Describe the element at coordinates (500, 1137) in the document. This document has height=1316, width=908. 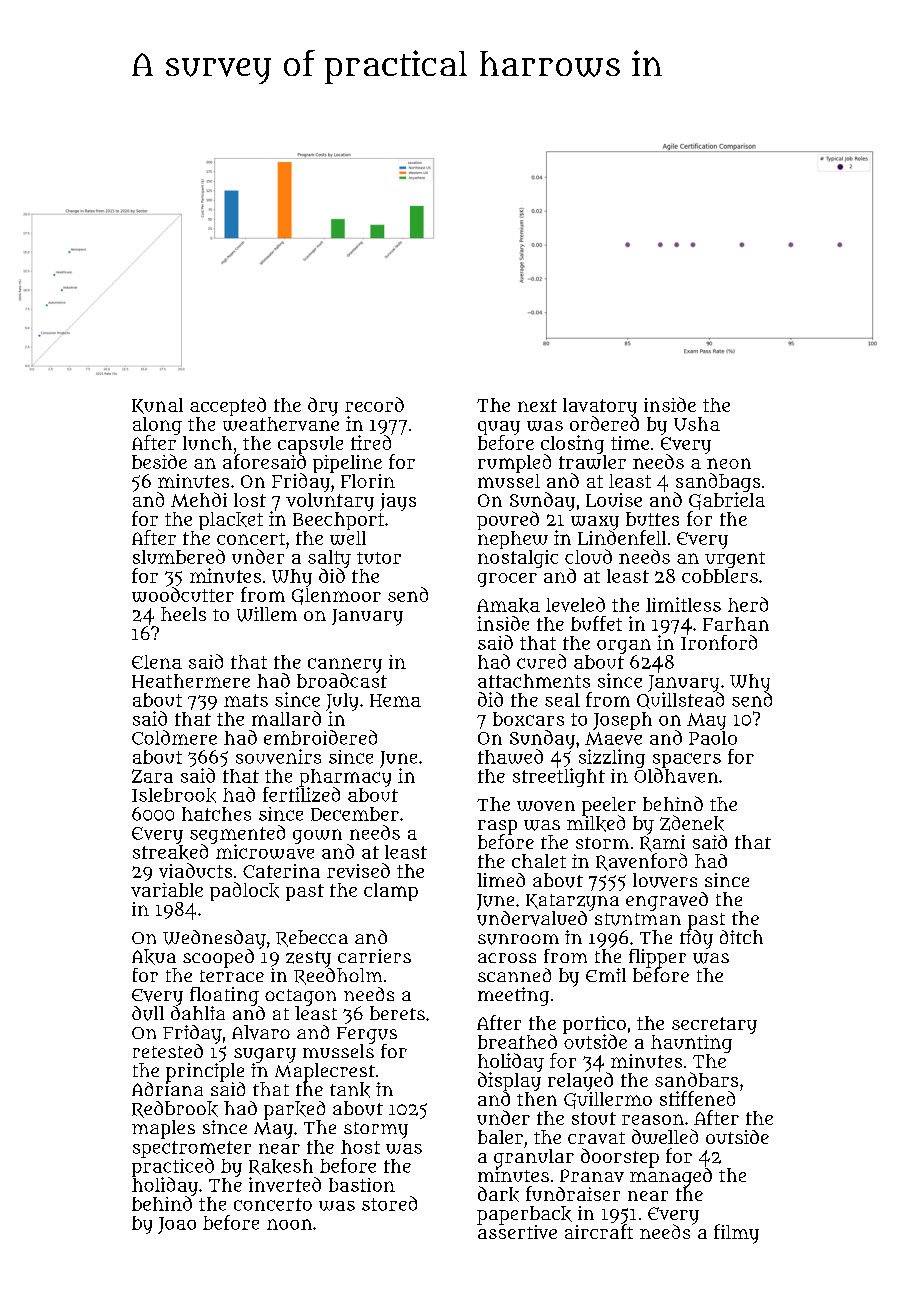
I see `baler` at that location.
